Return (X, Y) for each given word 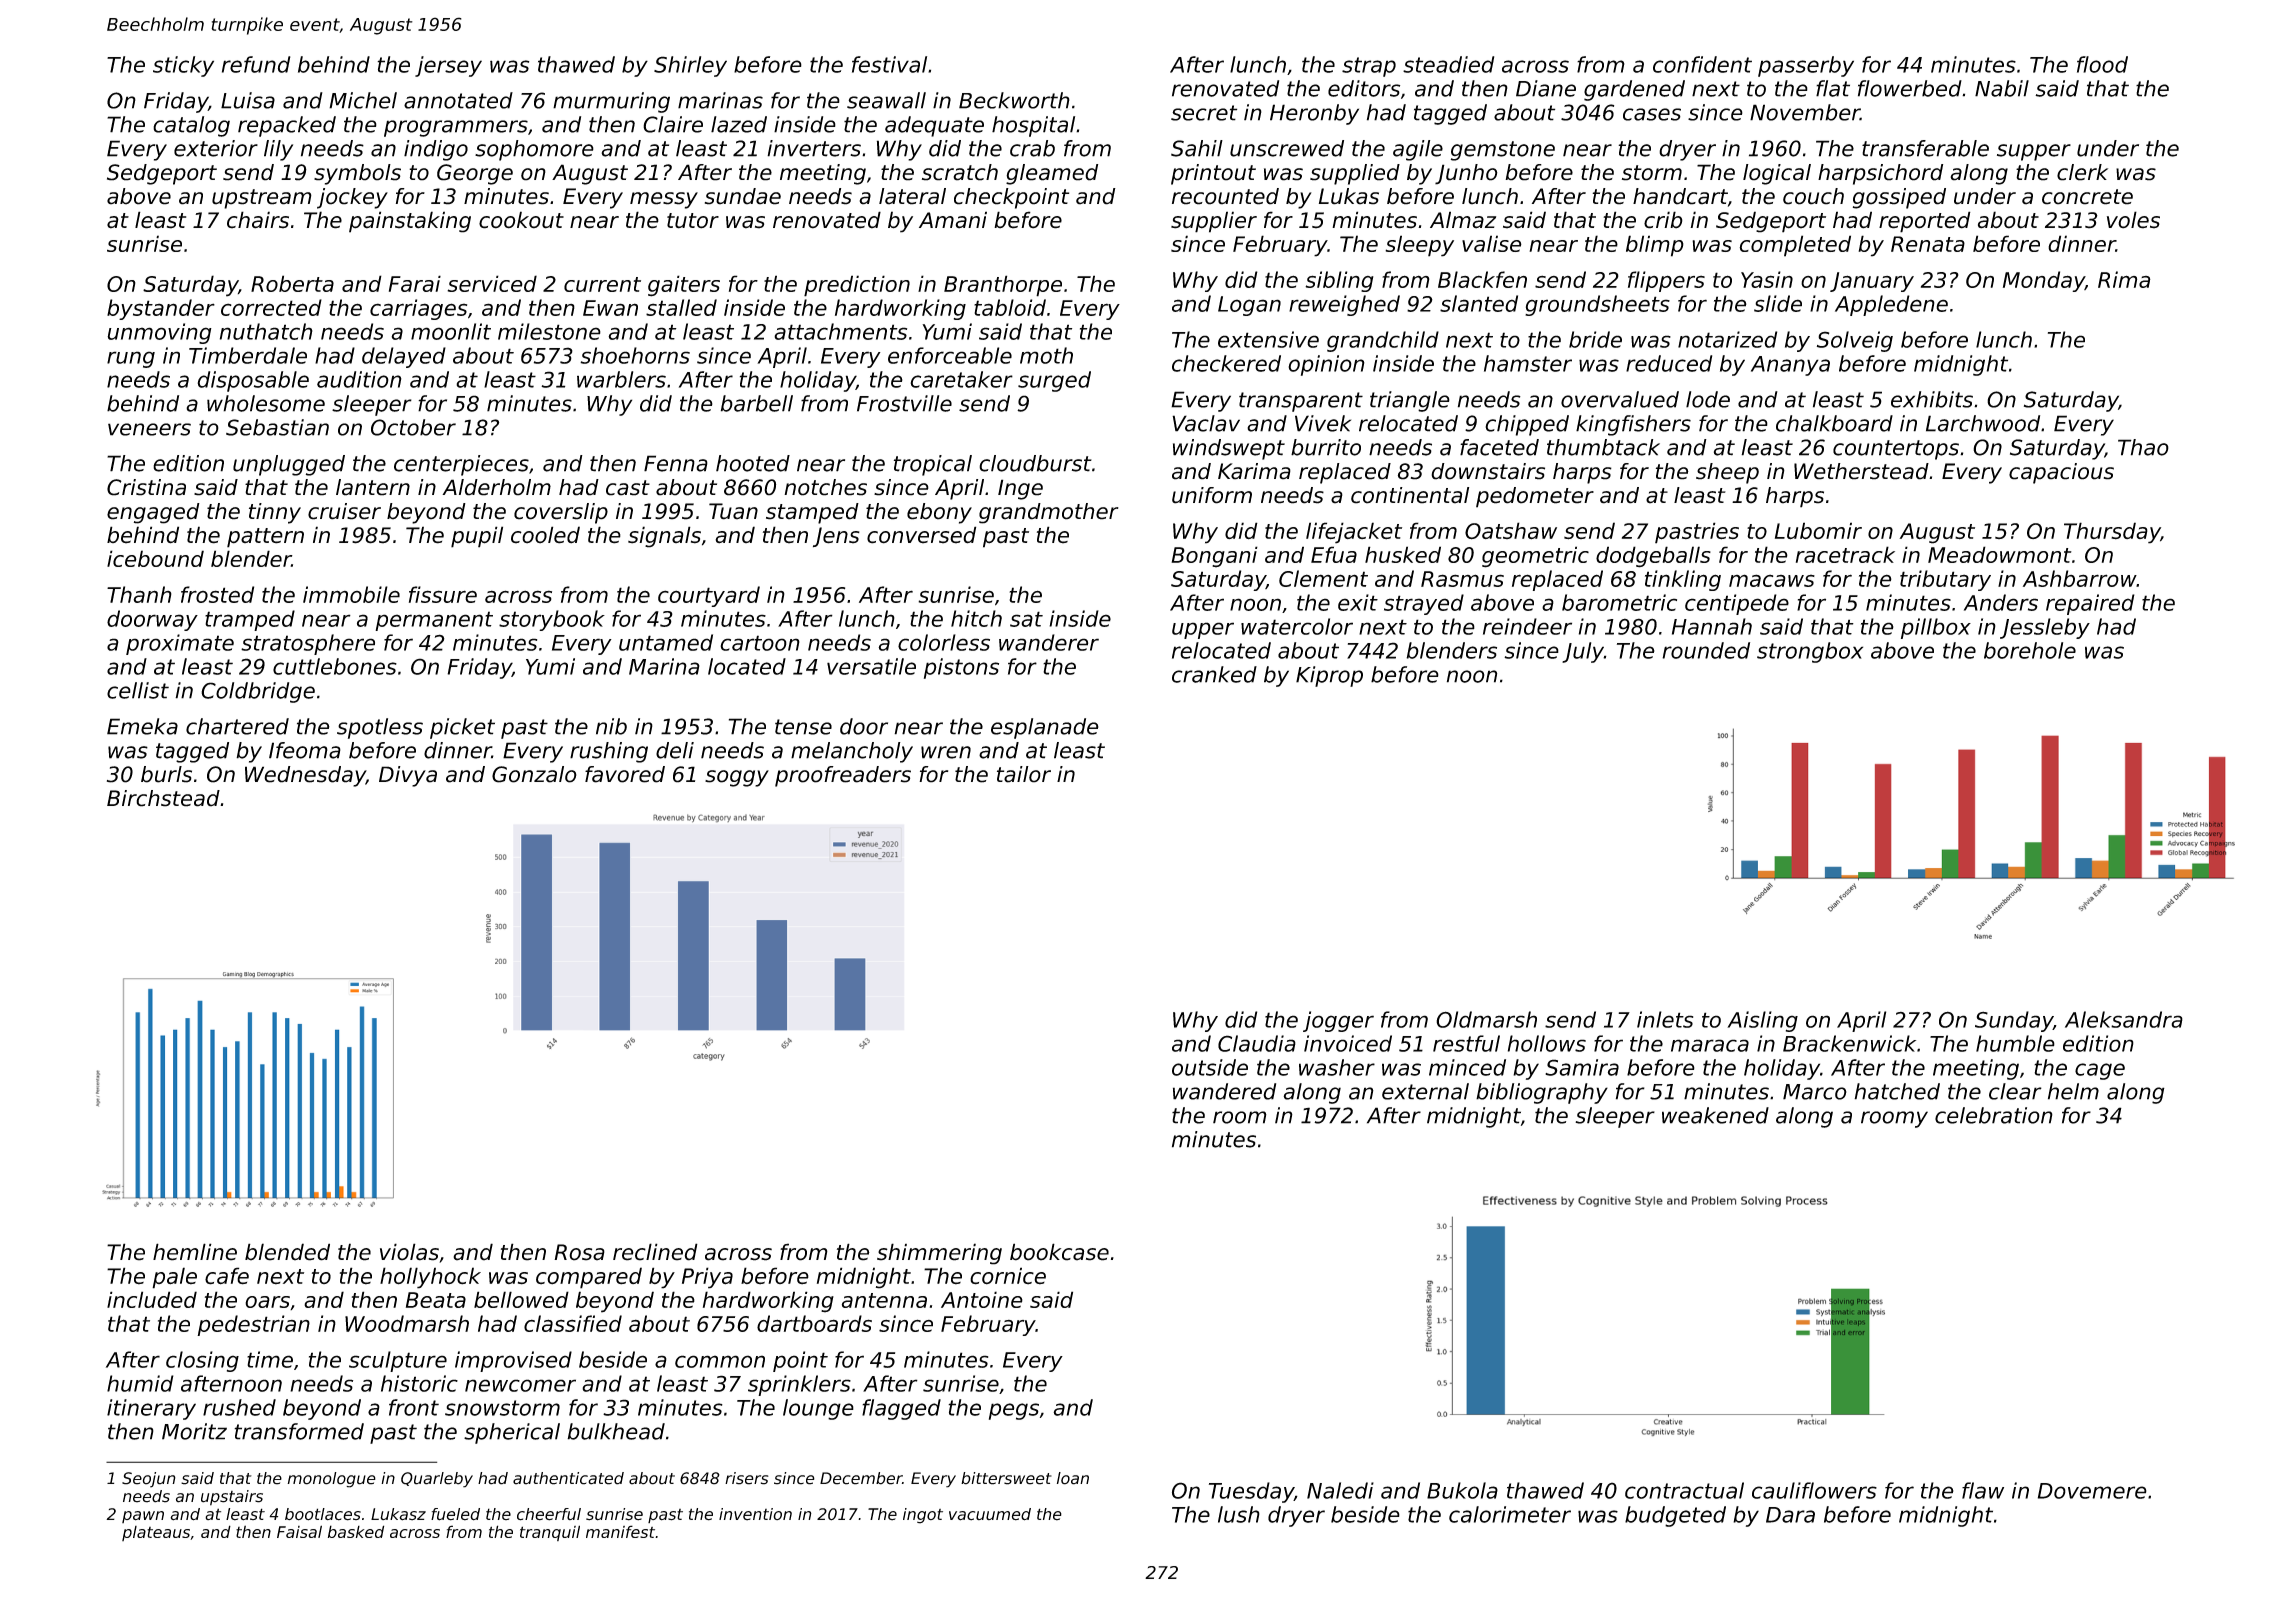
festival (889, 64)
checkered (1226, 363)
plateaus (156, 1533)
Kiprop (1329, 676)
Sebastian (277, 427)
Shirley (690, 66)
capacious (2061, 473)
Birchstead (163, 798)
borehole (2030, 650)
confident (1702, 64)
